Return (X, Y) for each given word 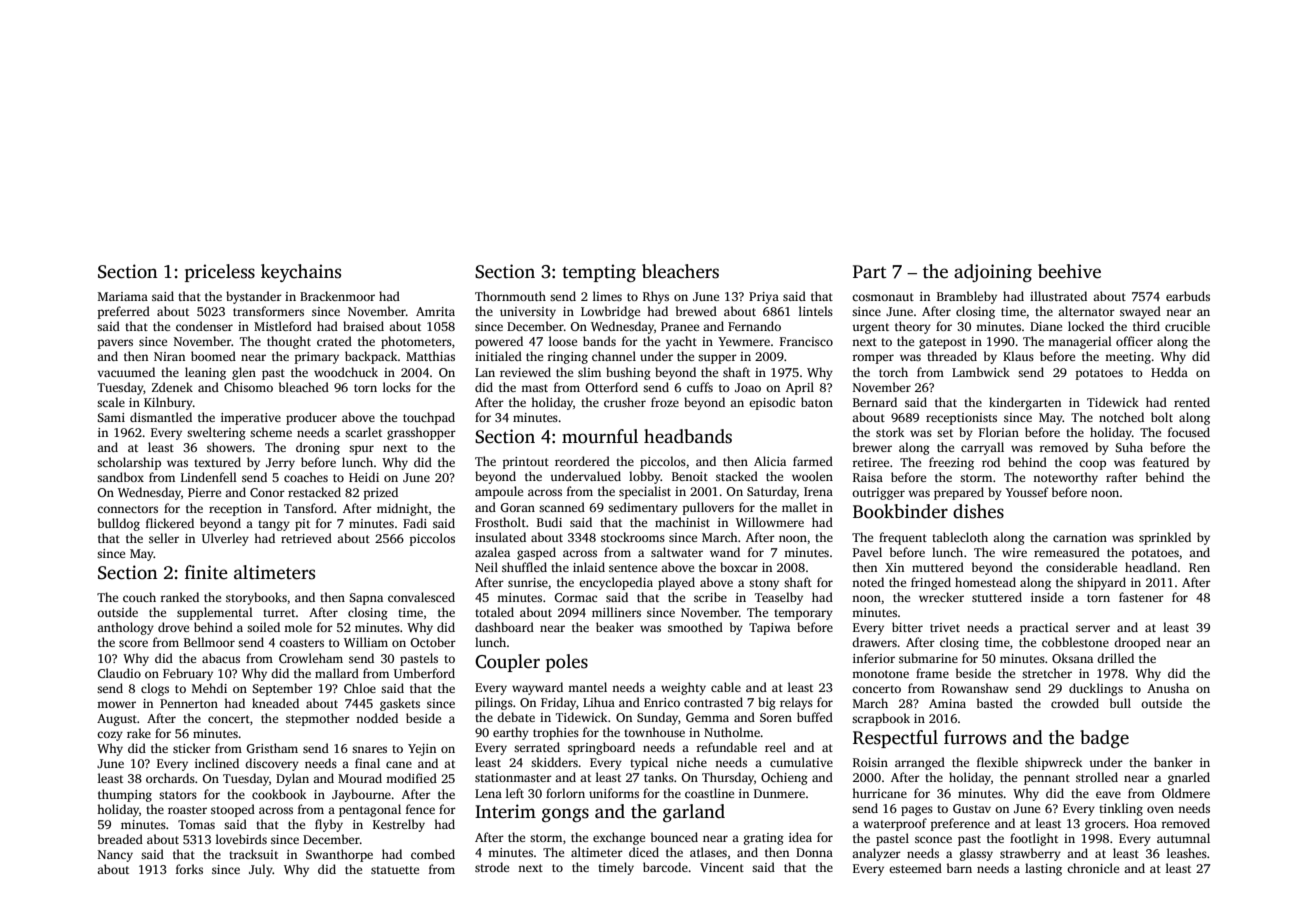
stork (890, 432)
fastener (1141, 597)
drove (173, 627)
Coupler (507, 663)
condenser (204, 326)
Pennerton (189, 703)
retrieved (306, 538)
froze (665, 402)
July (261, 870)
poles (567, 663)
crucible (1187, 326)
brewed (696, 311)
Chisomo (248, 387)
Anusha (1168, 688)
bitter (907, 627)
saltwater (677, 552)
